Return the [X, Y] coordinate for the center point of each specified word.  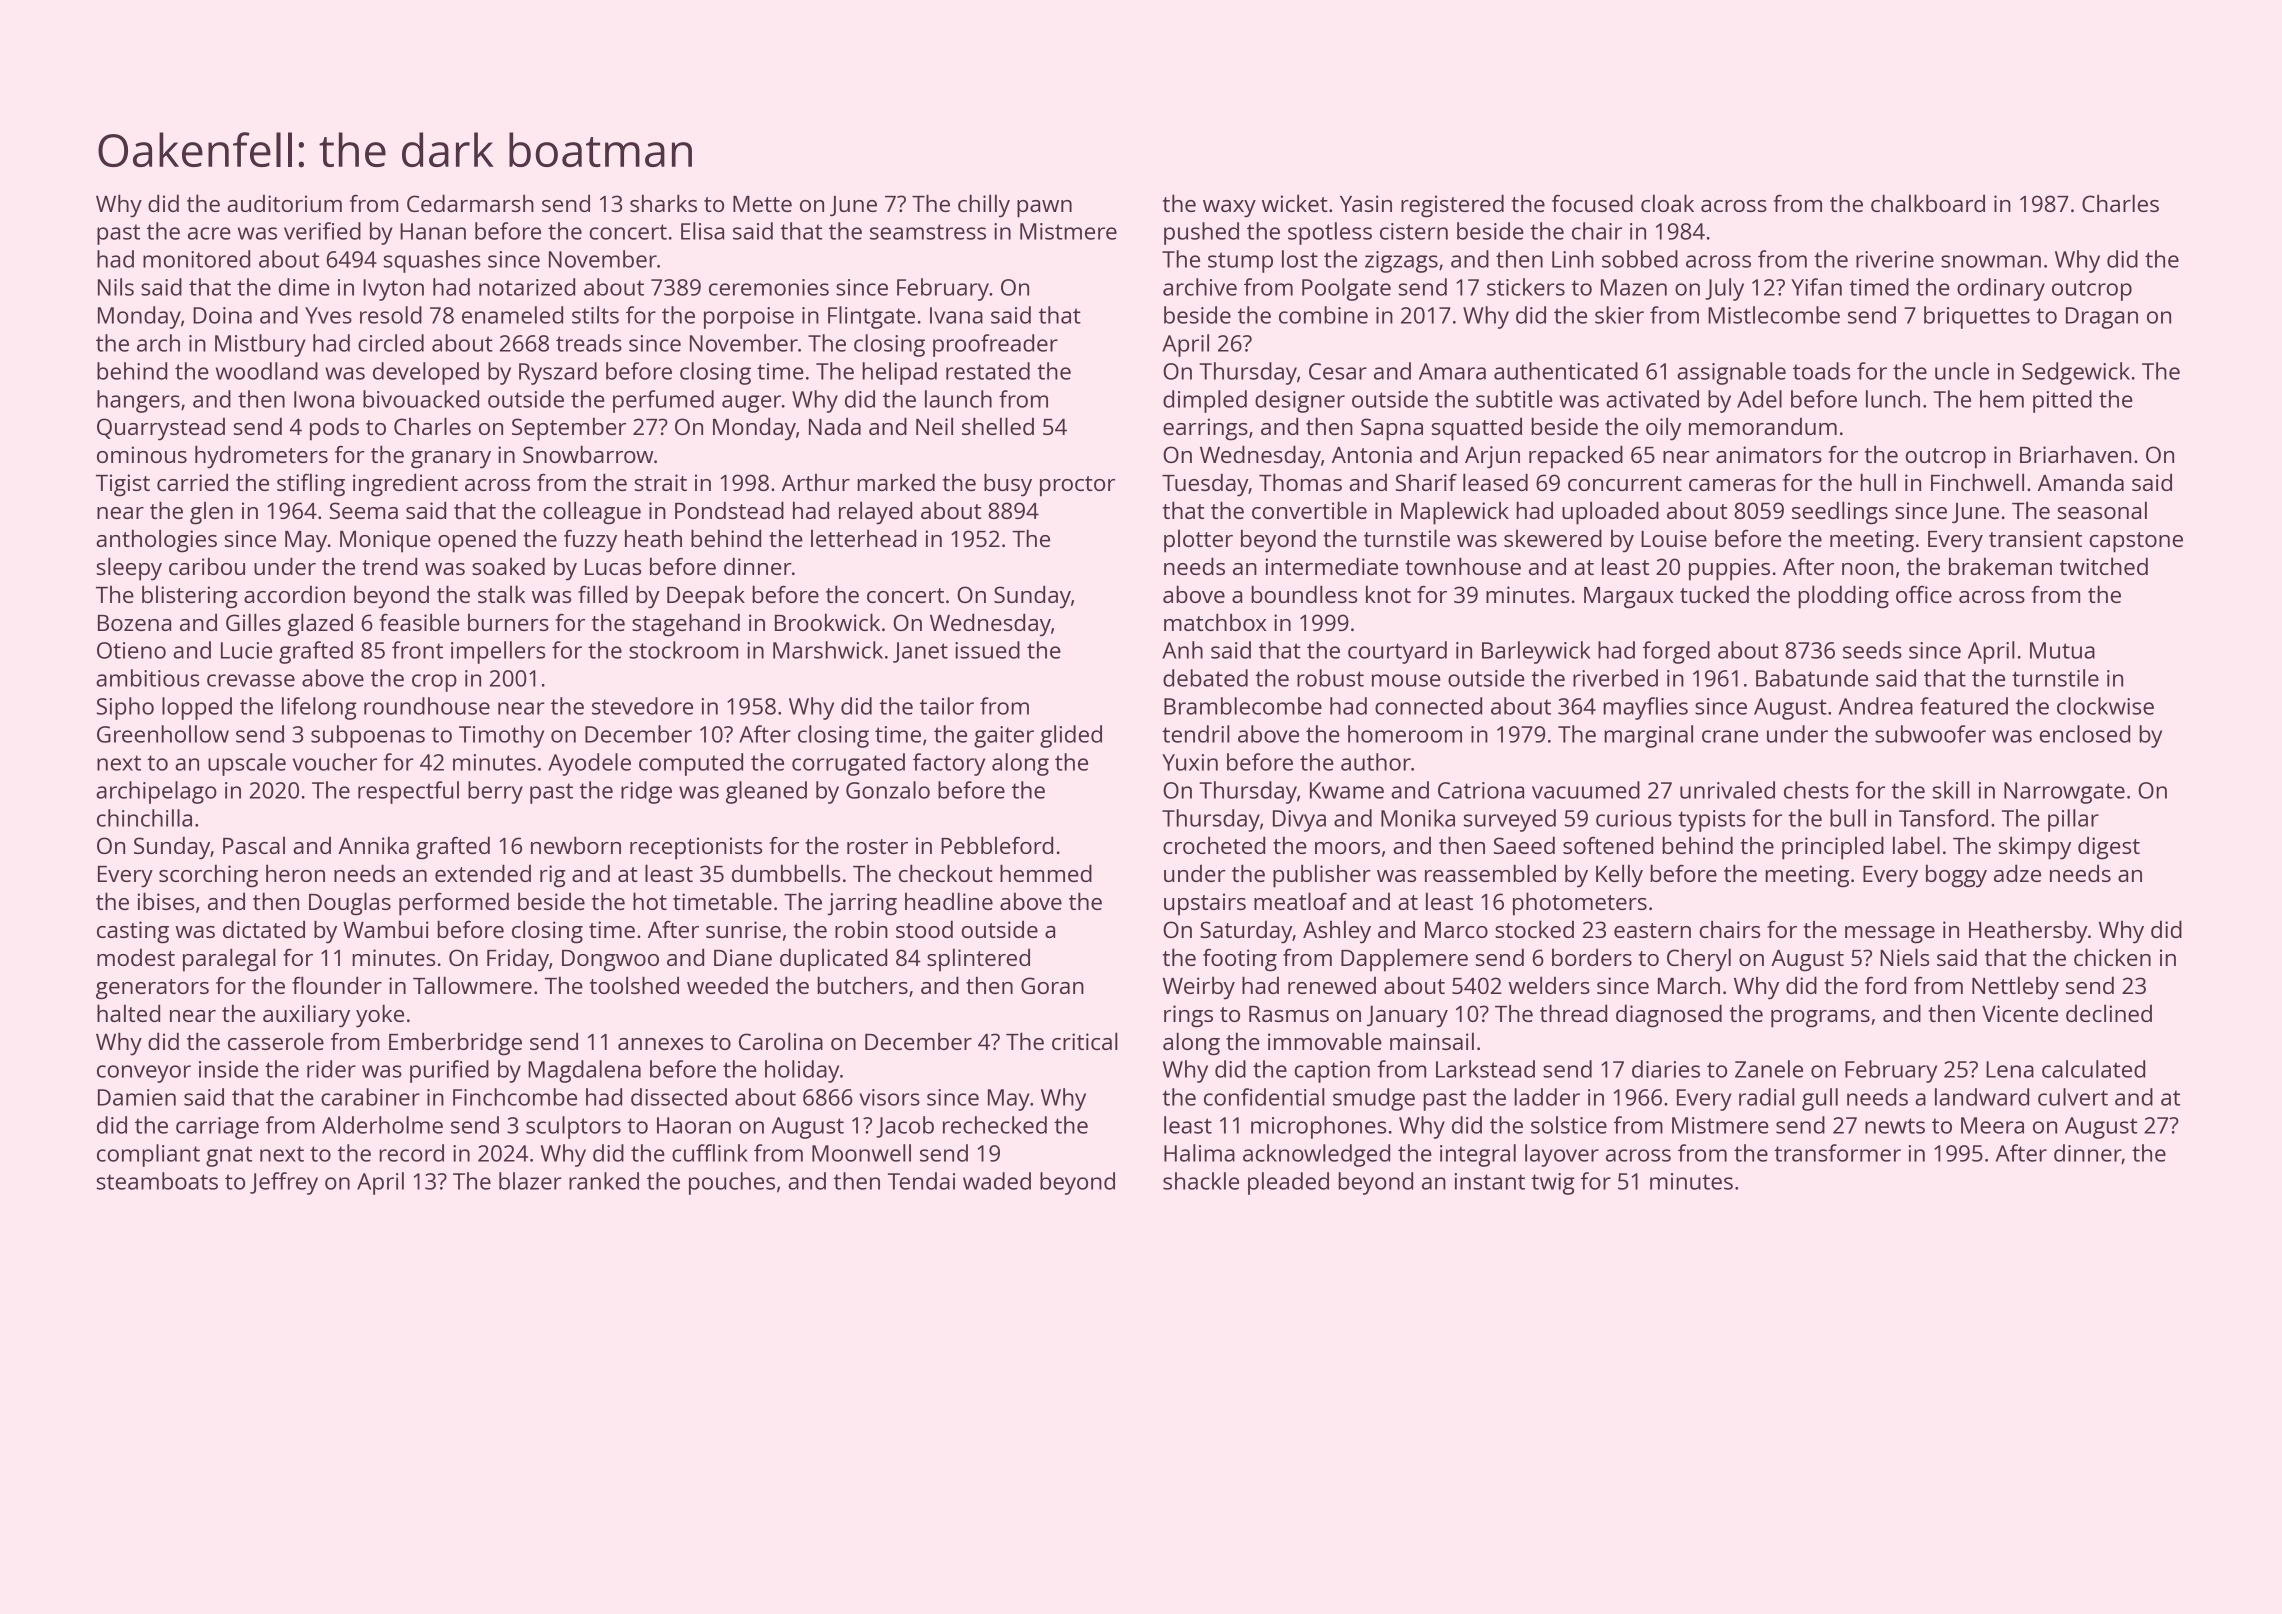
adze [2017, 873]
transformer [1837, 1153]
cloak [1667, 203]
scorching [208, 876]
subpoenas [368, 736]
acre [209, 233]
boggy [1956, 876]
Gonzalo [888, 790]
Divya [1299, 821]
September [569, 429]
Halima [1199, 1153]
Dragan [2102, 318]
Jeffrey [284, 1183]
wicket [1295, 203]
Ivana [956, 315]
